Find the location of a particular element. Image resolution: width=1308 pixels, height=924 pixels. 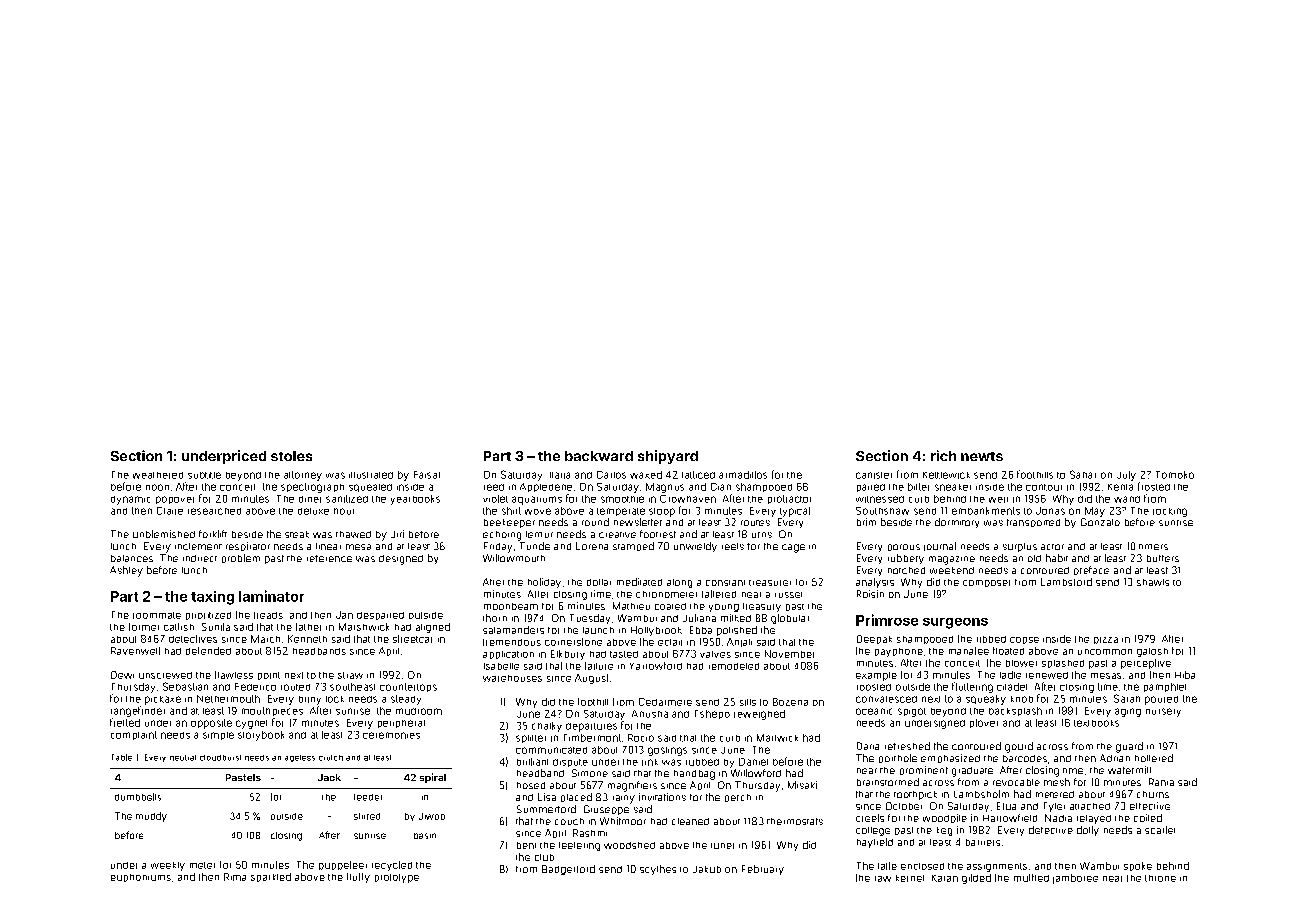

Rima is located at coordinates (235, 877).
